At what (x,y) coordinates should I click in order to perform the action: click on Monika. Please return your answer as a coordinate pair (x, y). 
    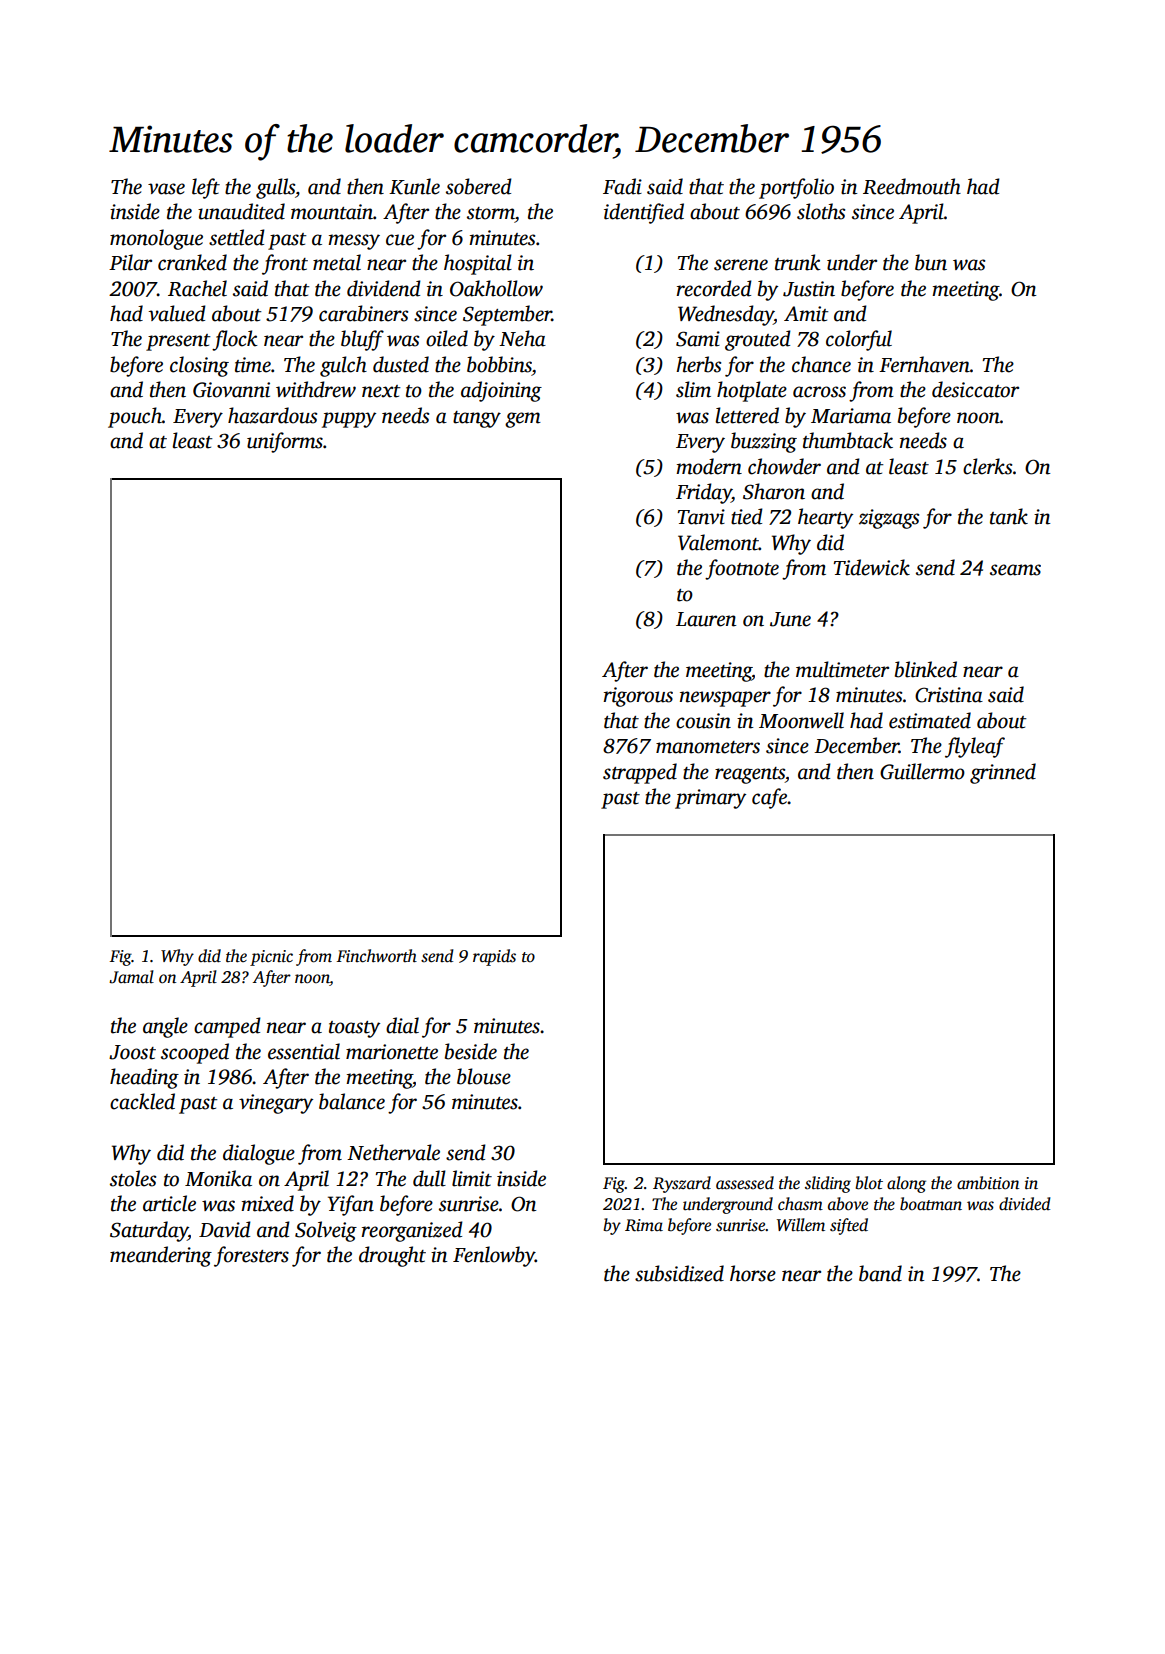
    Looking at the image, I should click on (218, 1178).
